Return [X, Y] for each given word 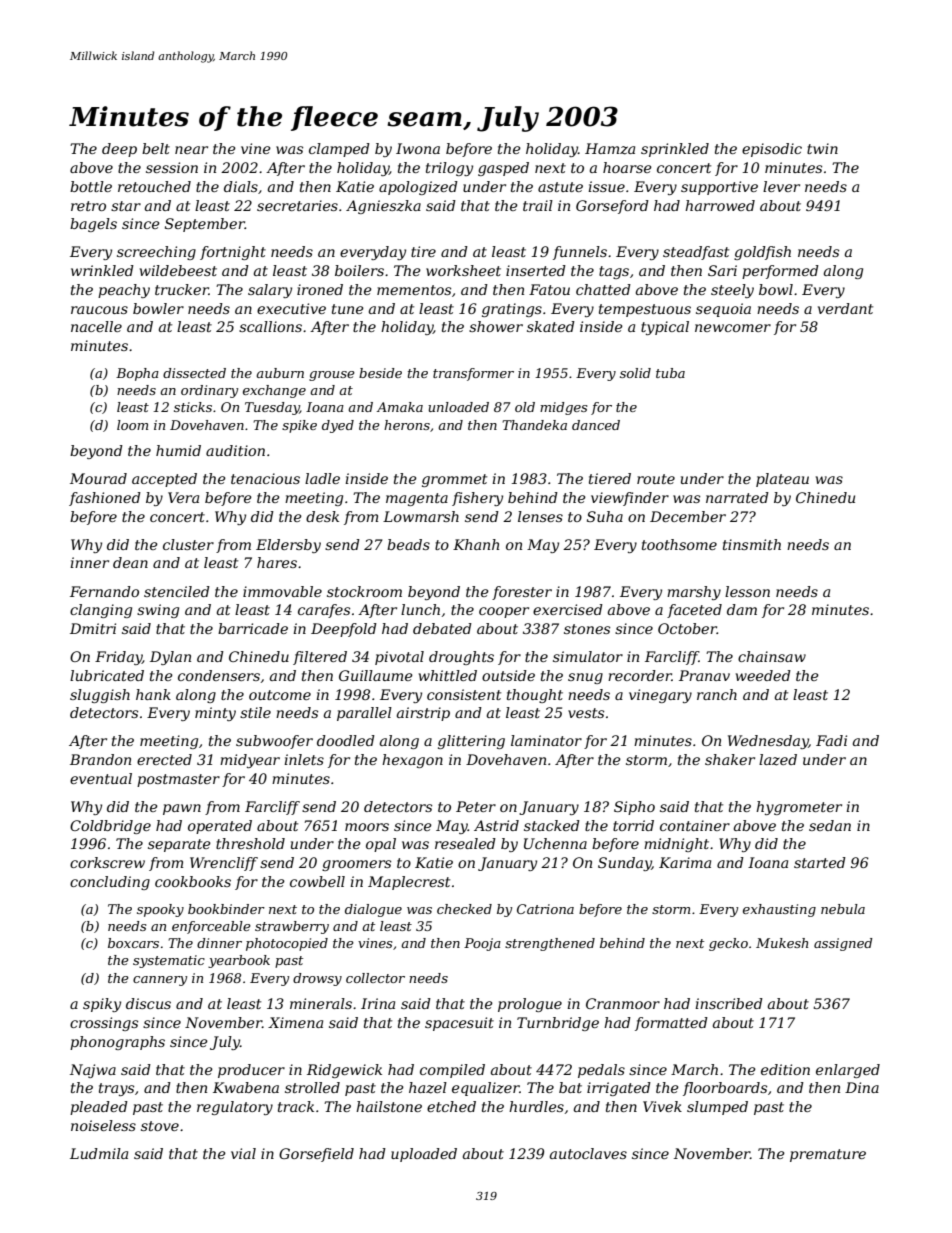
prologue [530, 1005]
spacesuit [459, 1024]
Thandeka [534, 425]
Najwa [93, 1071]
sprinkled [675, 150]
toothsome [679, 544]
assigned [843, 944]
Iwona [418, 148]
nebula [843, 909]
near [191, 150]
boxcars [133, 943]
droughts [461, 658]
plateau [782, 480]
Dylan [170, 658]
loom [132, 425]
